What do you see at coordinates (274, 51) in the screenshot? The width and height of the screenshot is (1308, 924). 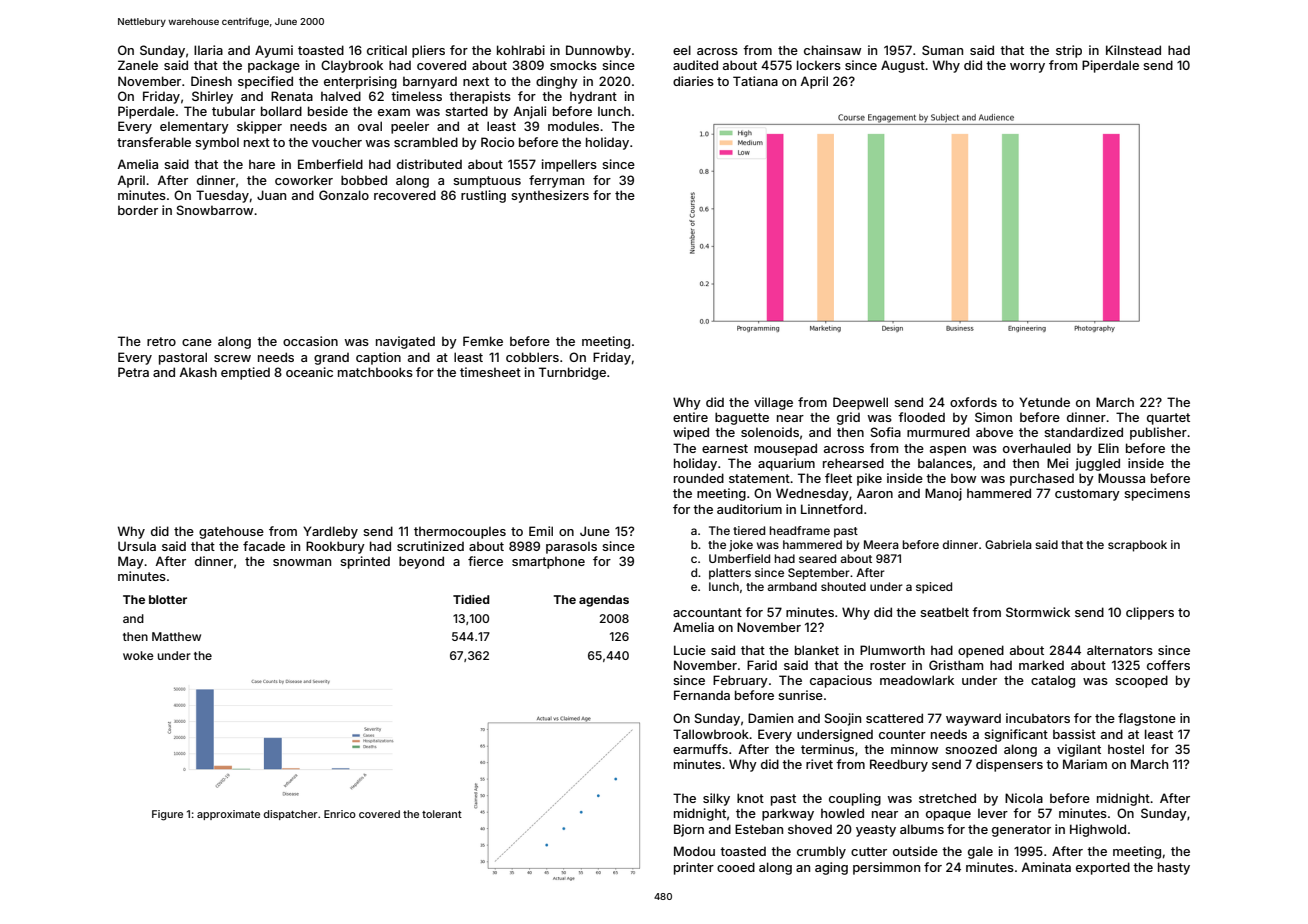 I see `Ayumi` at bounding box center [274, 51].
